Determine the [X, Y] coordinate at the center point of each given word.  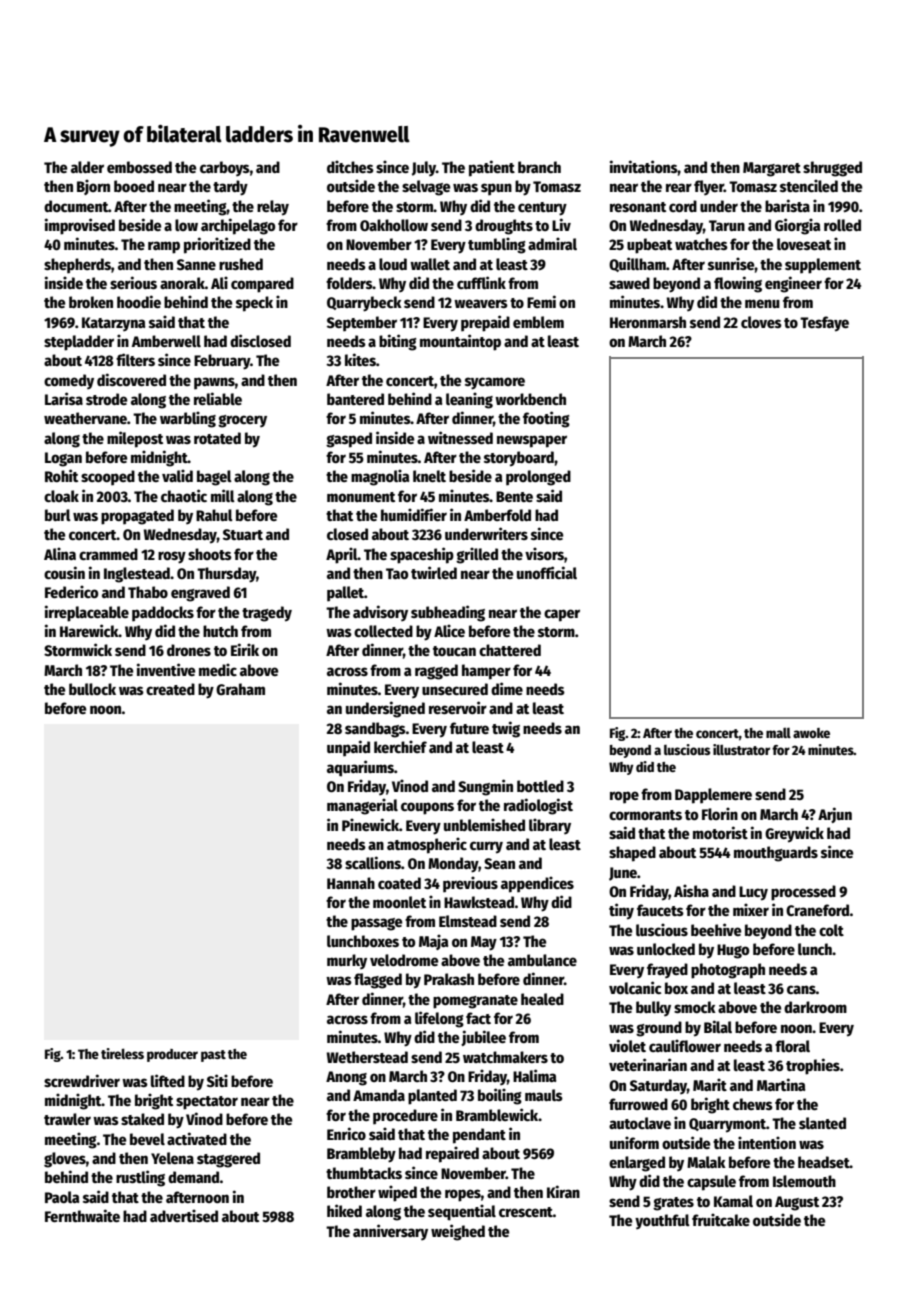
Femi [541, 301]
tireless [122, 1053]
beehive [716, 929]
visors [544, 553]
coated [399, 883]
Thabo [148, 592]
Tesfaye [824, 324]
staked [142, 1119]
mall [778, 732]
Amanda [379, 1095]
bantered [355, 399]
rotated [217, 438]
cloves [761, 322]
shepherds [77, 266]
